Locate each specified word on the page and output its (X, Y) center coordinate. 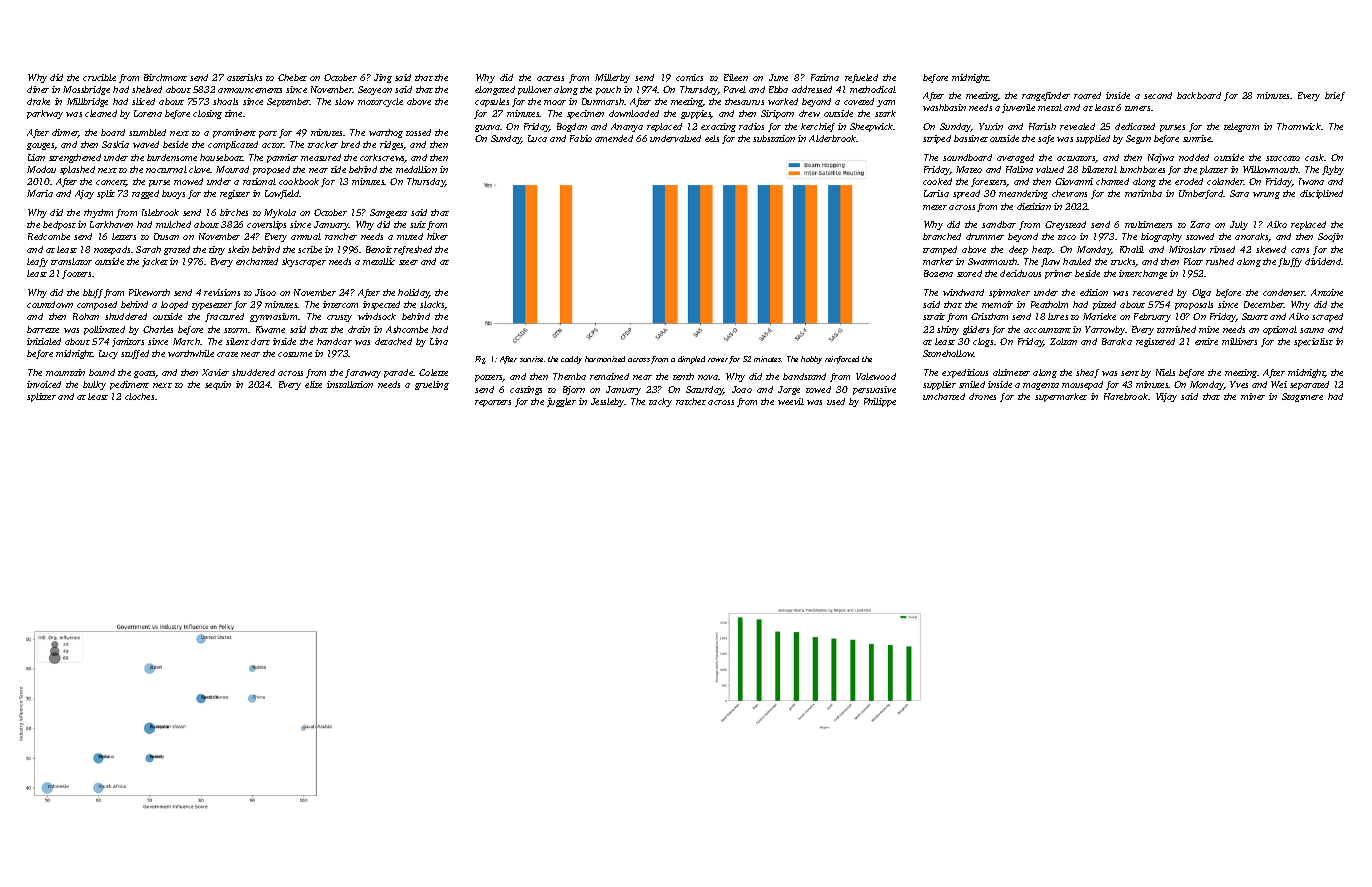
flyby (1333, 170)
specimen (585, 114)
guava (487, 128)
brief (1335, 96)
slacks (432, 305)
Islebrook (160, 212)
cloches (139, 396)
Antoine (1327, 292)
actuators (1076, 159)
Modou (41, 169)
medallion (416, 169)
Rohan (86, 316)
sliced (143, 101)
